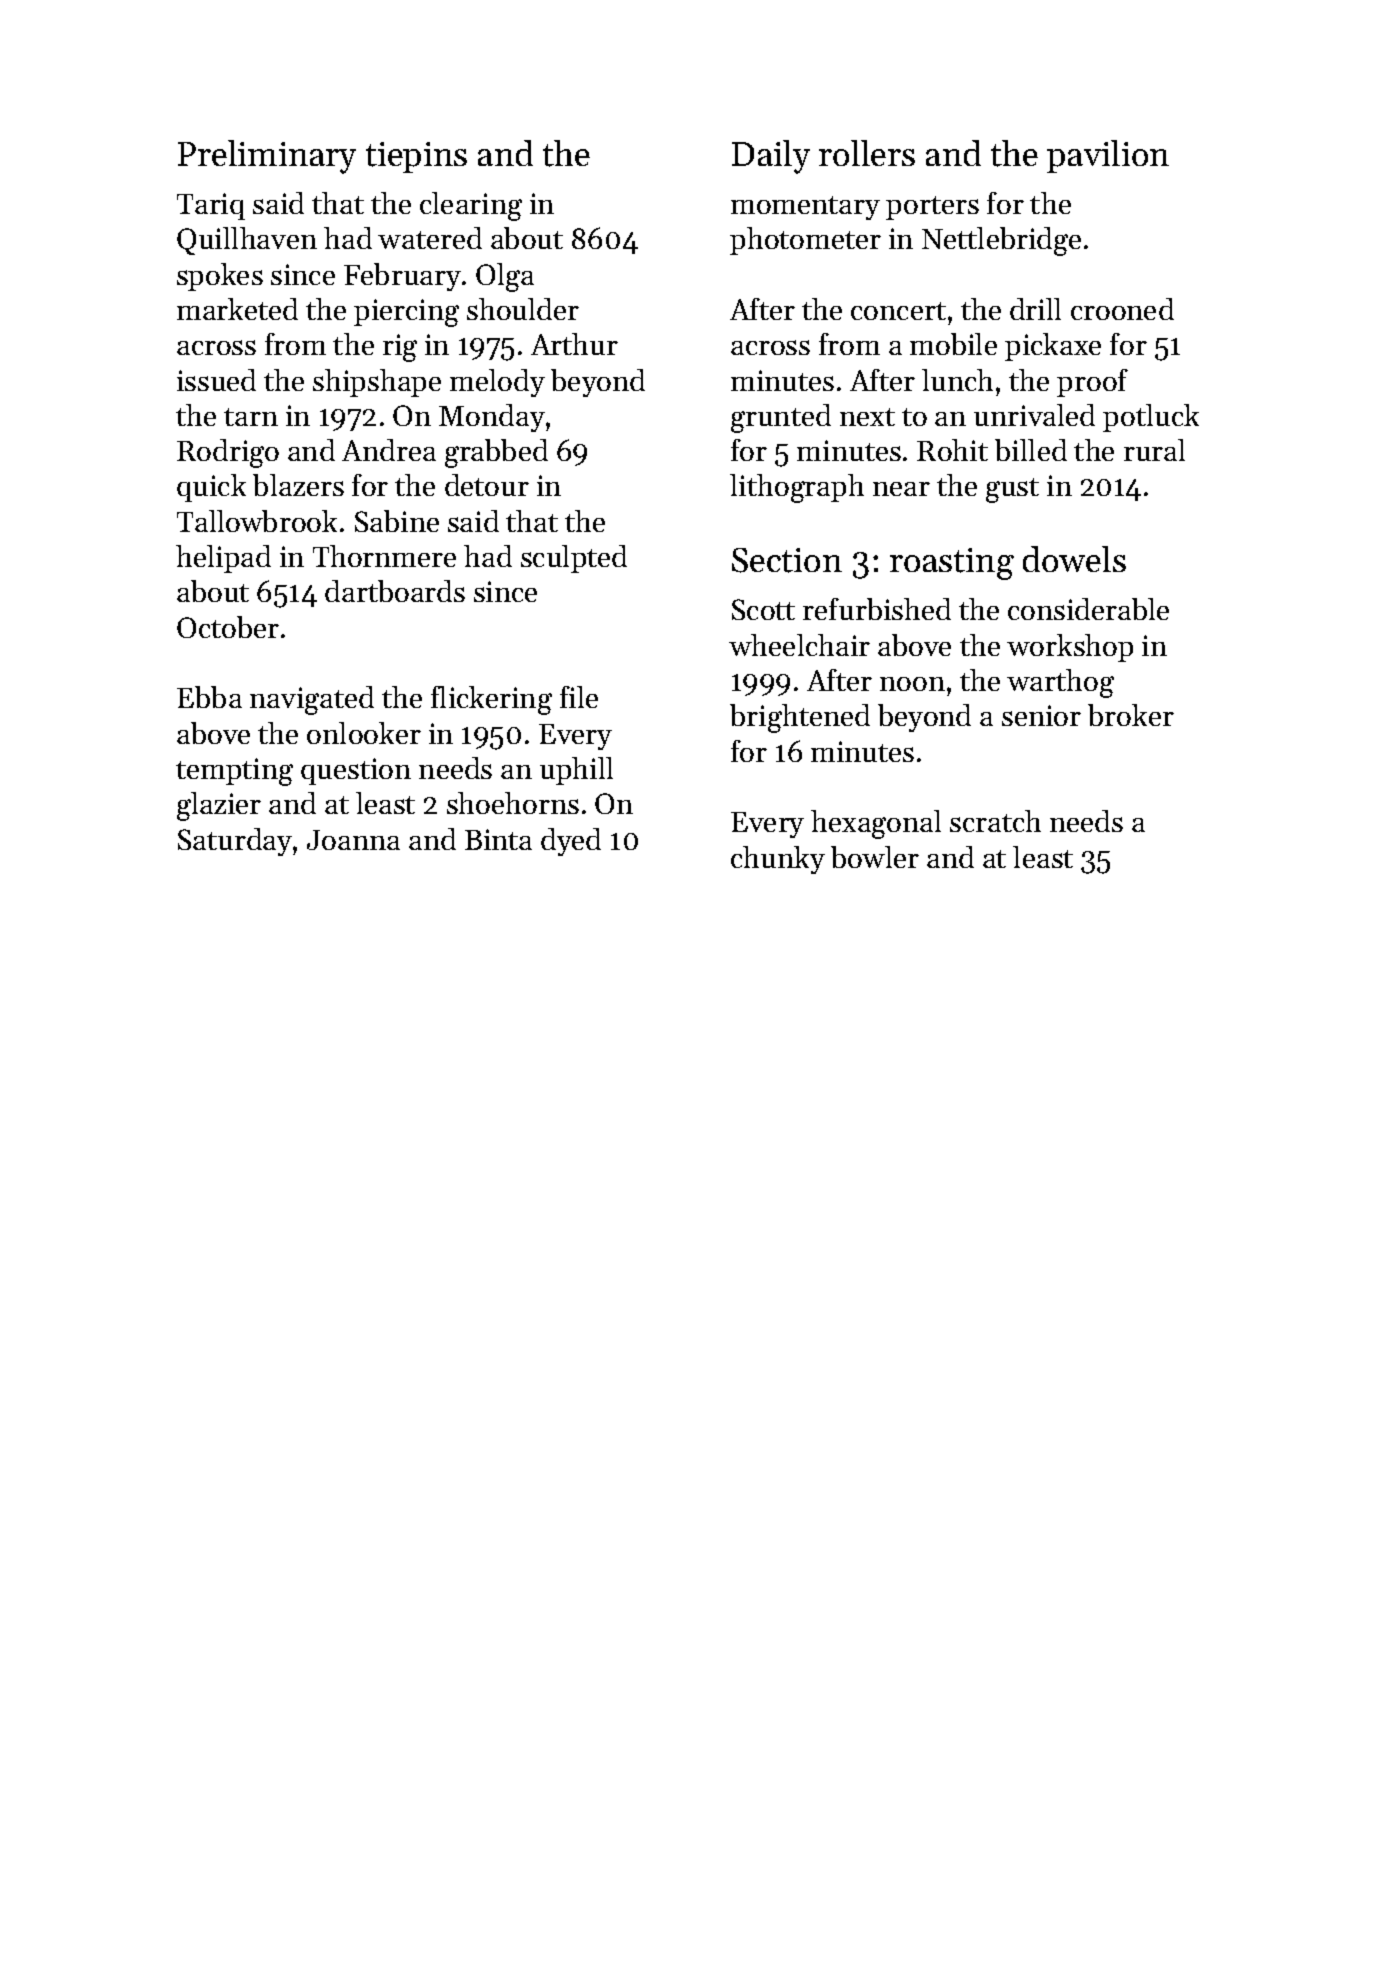 The height and width of the screenshot is (1969, 1386). Describe the element at coordinates (771, 157) in the screenshot. I see `Daily` at that location.
